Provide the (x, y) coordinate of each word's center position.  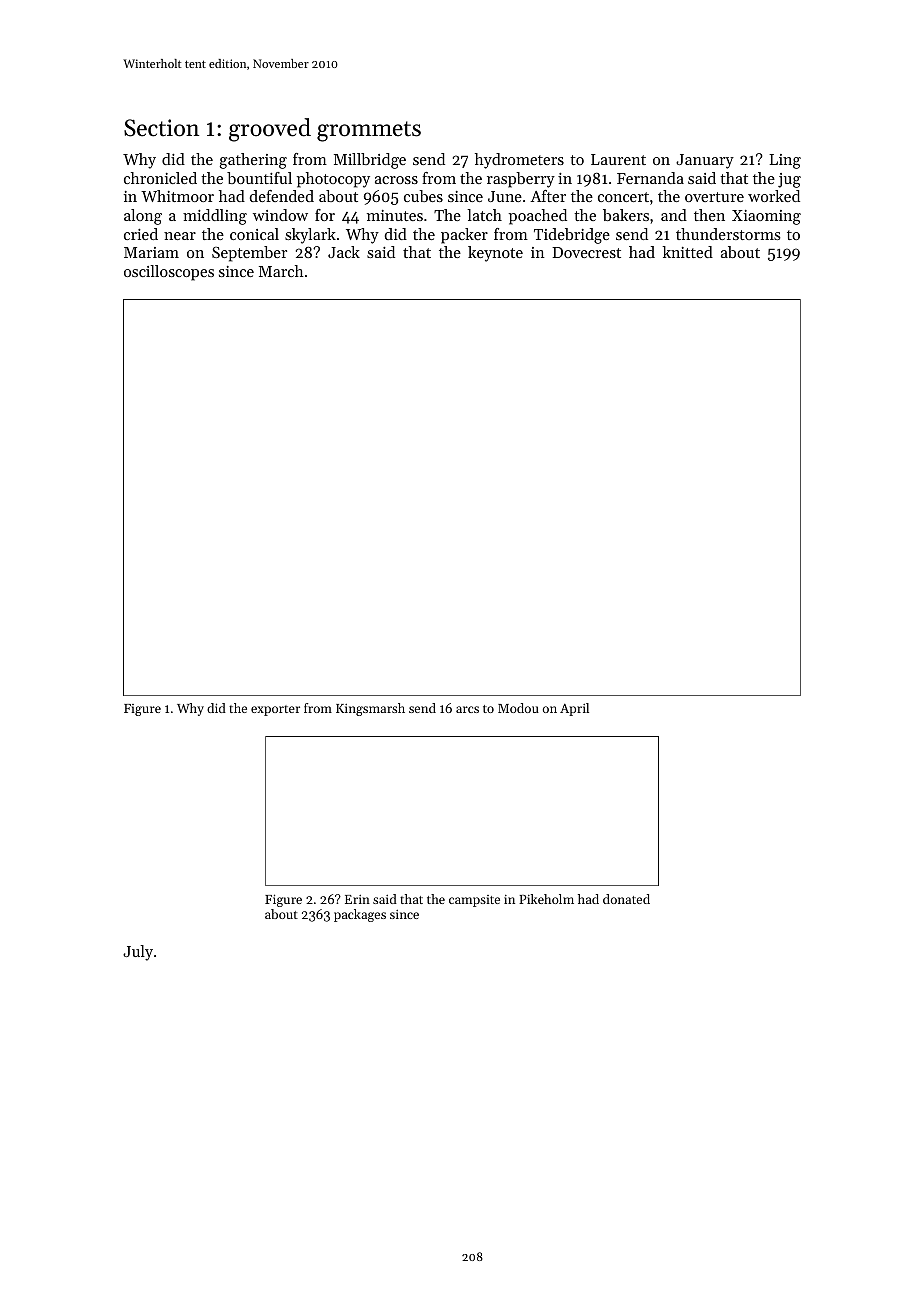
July (138, 953)
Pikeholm (546, 899)
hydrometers (519, 161)
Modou (518, 708)
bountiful (259, 178)
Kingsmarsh (370, 709)
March (281, 271)
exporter (275, 710)
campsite (474, 901)
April (574, 709)
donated (626, 899)
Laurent (618, 159)
